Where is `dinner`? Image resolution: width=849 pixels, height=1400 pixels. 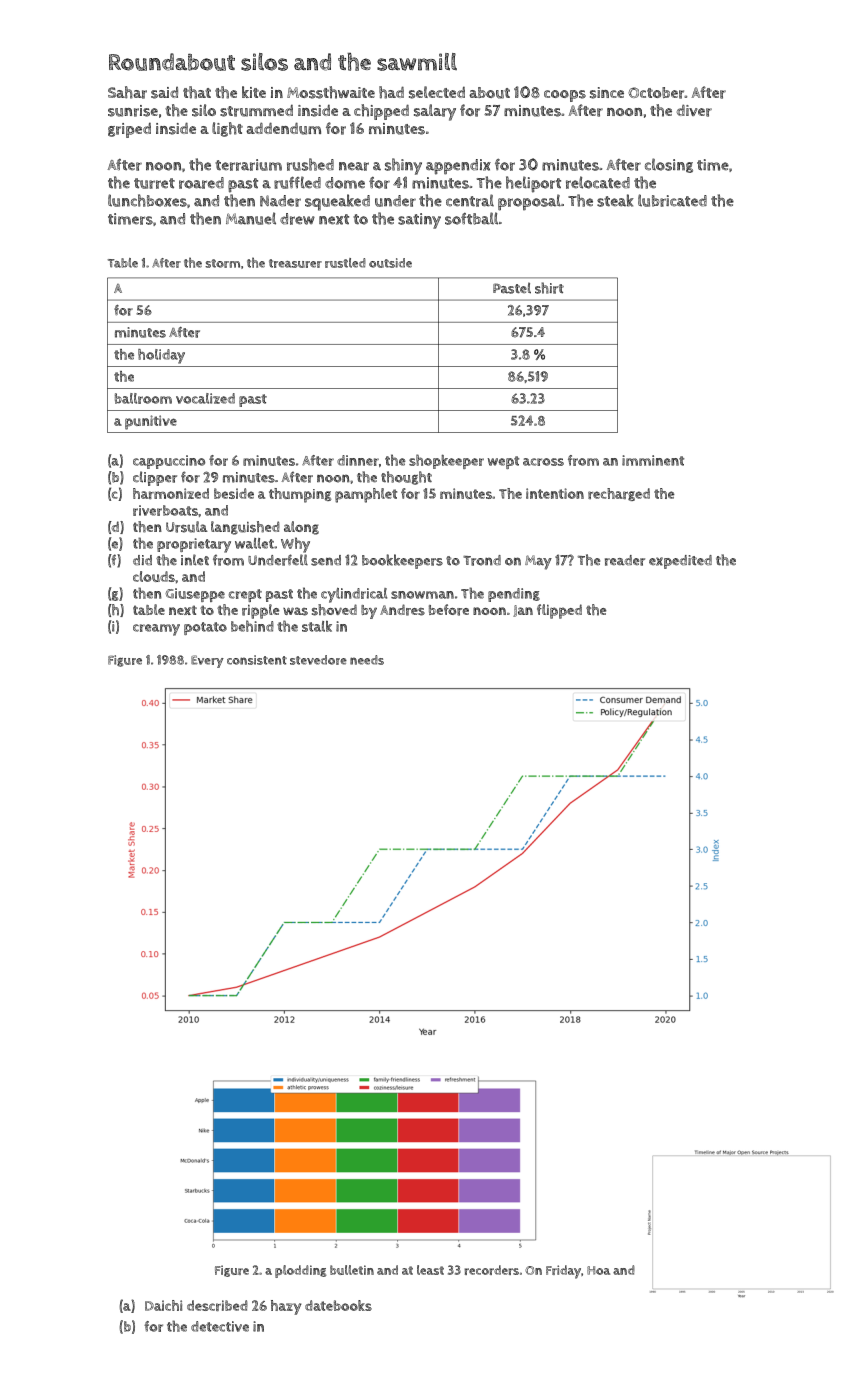
dinner is located at coordinates (358, 460).
